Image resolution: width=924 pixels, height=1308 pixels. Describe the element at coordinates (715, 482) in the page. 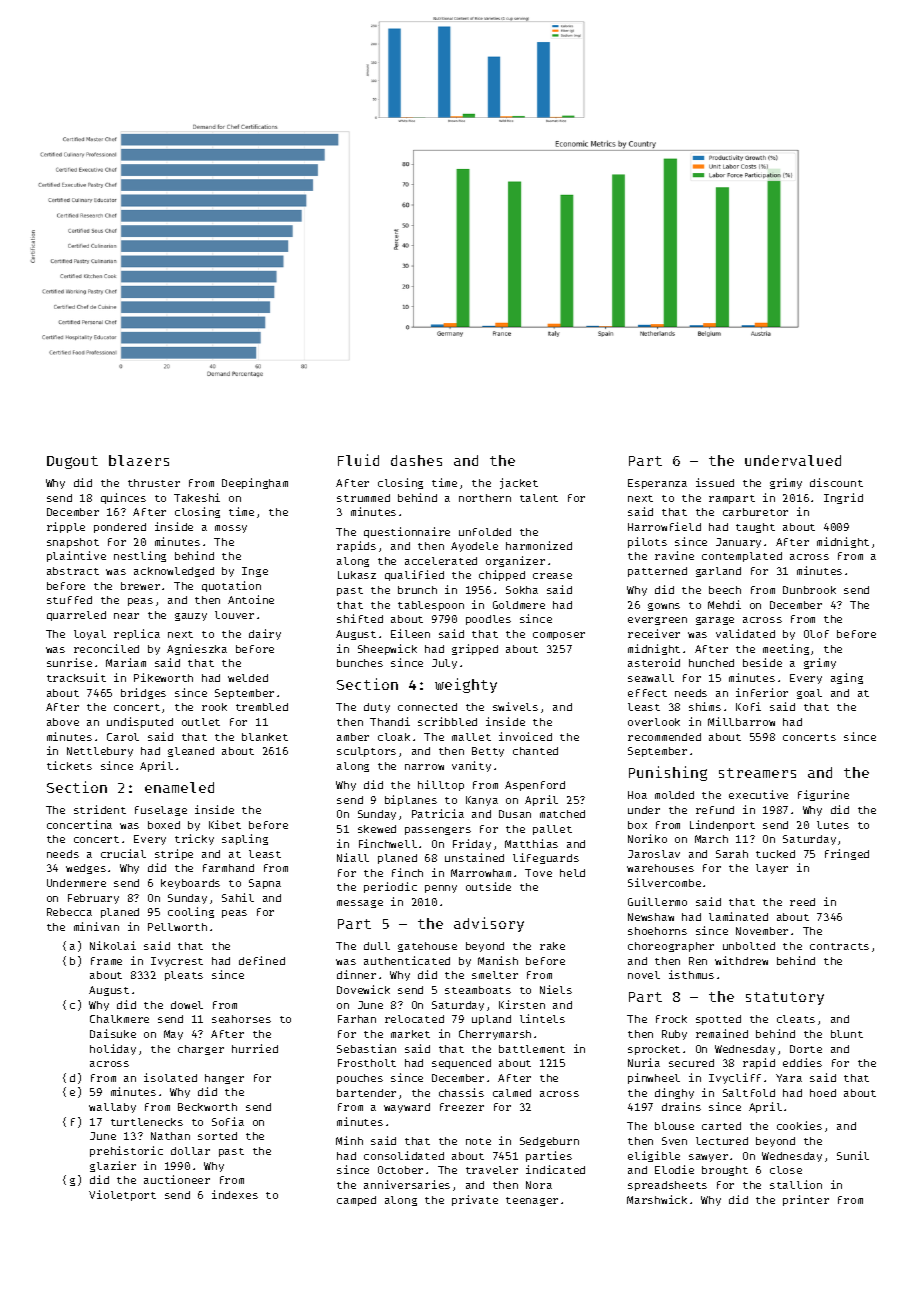

I see `issued` at that location.
